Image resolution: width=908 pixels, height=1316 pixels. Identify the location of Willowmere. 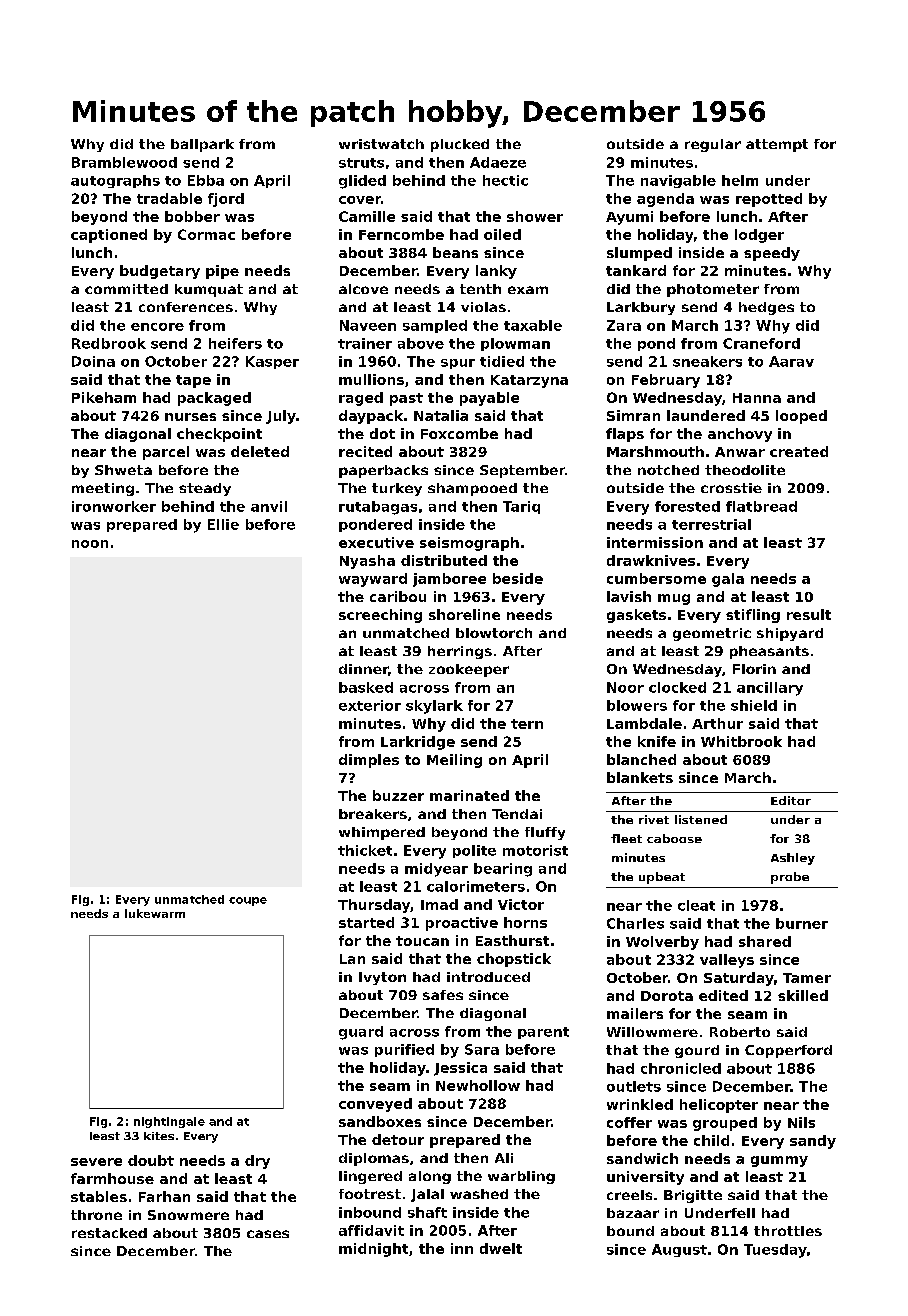
(652, 1032).
